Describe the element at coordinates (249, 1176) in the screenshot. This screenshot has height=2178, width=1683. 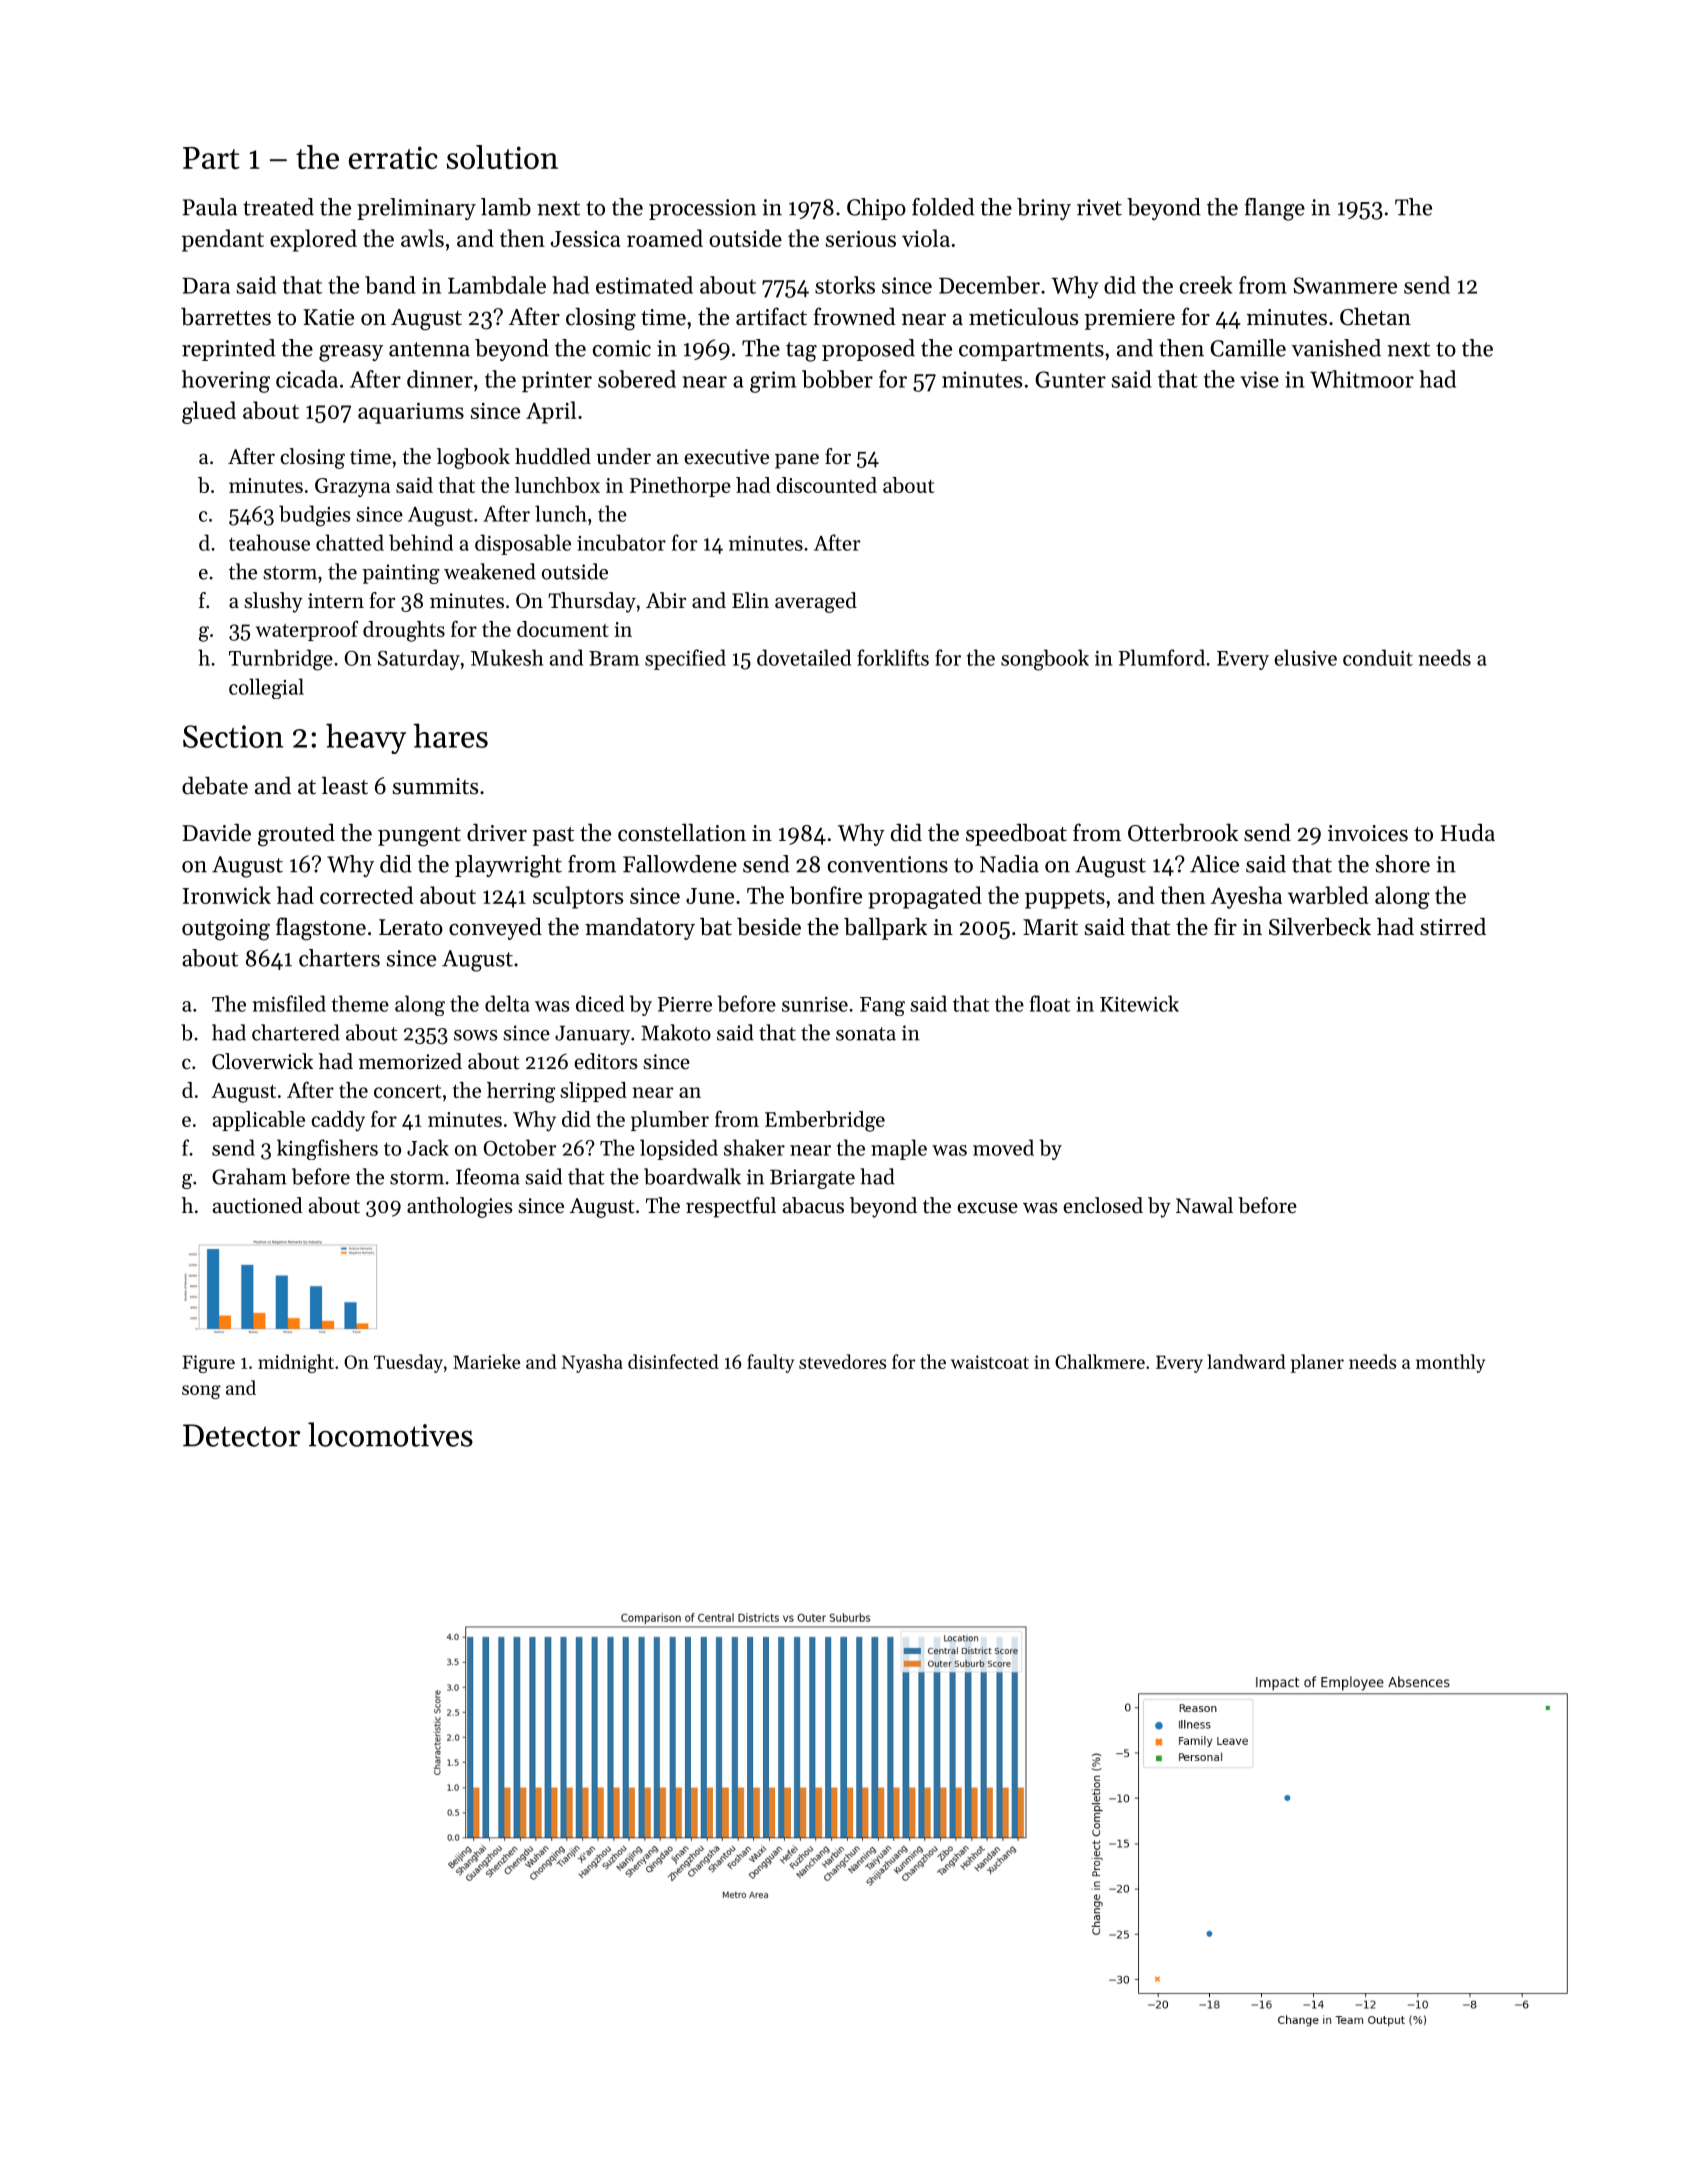
I see `Graham` at that location.
